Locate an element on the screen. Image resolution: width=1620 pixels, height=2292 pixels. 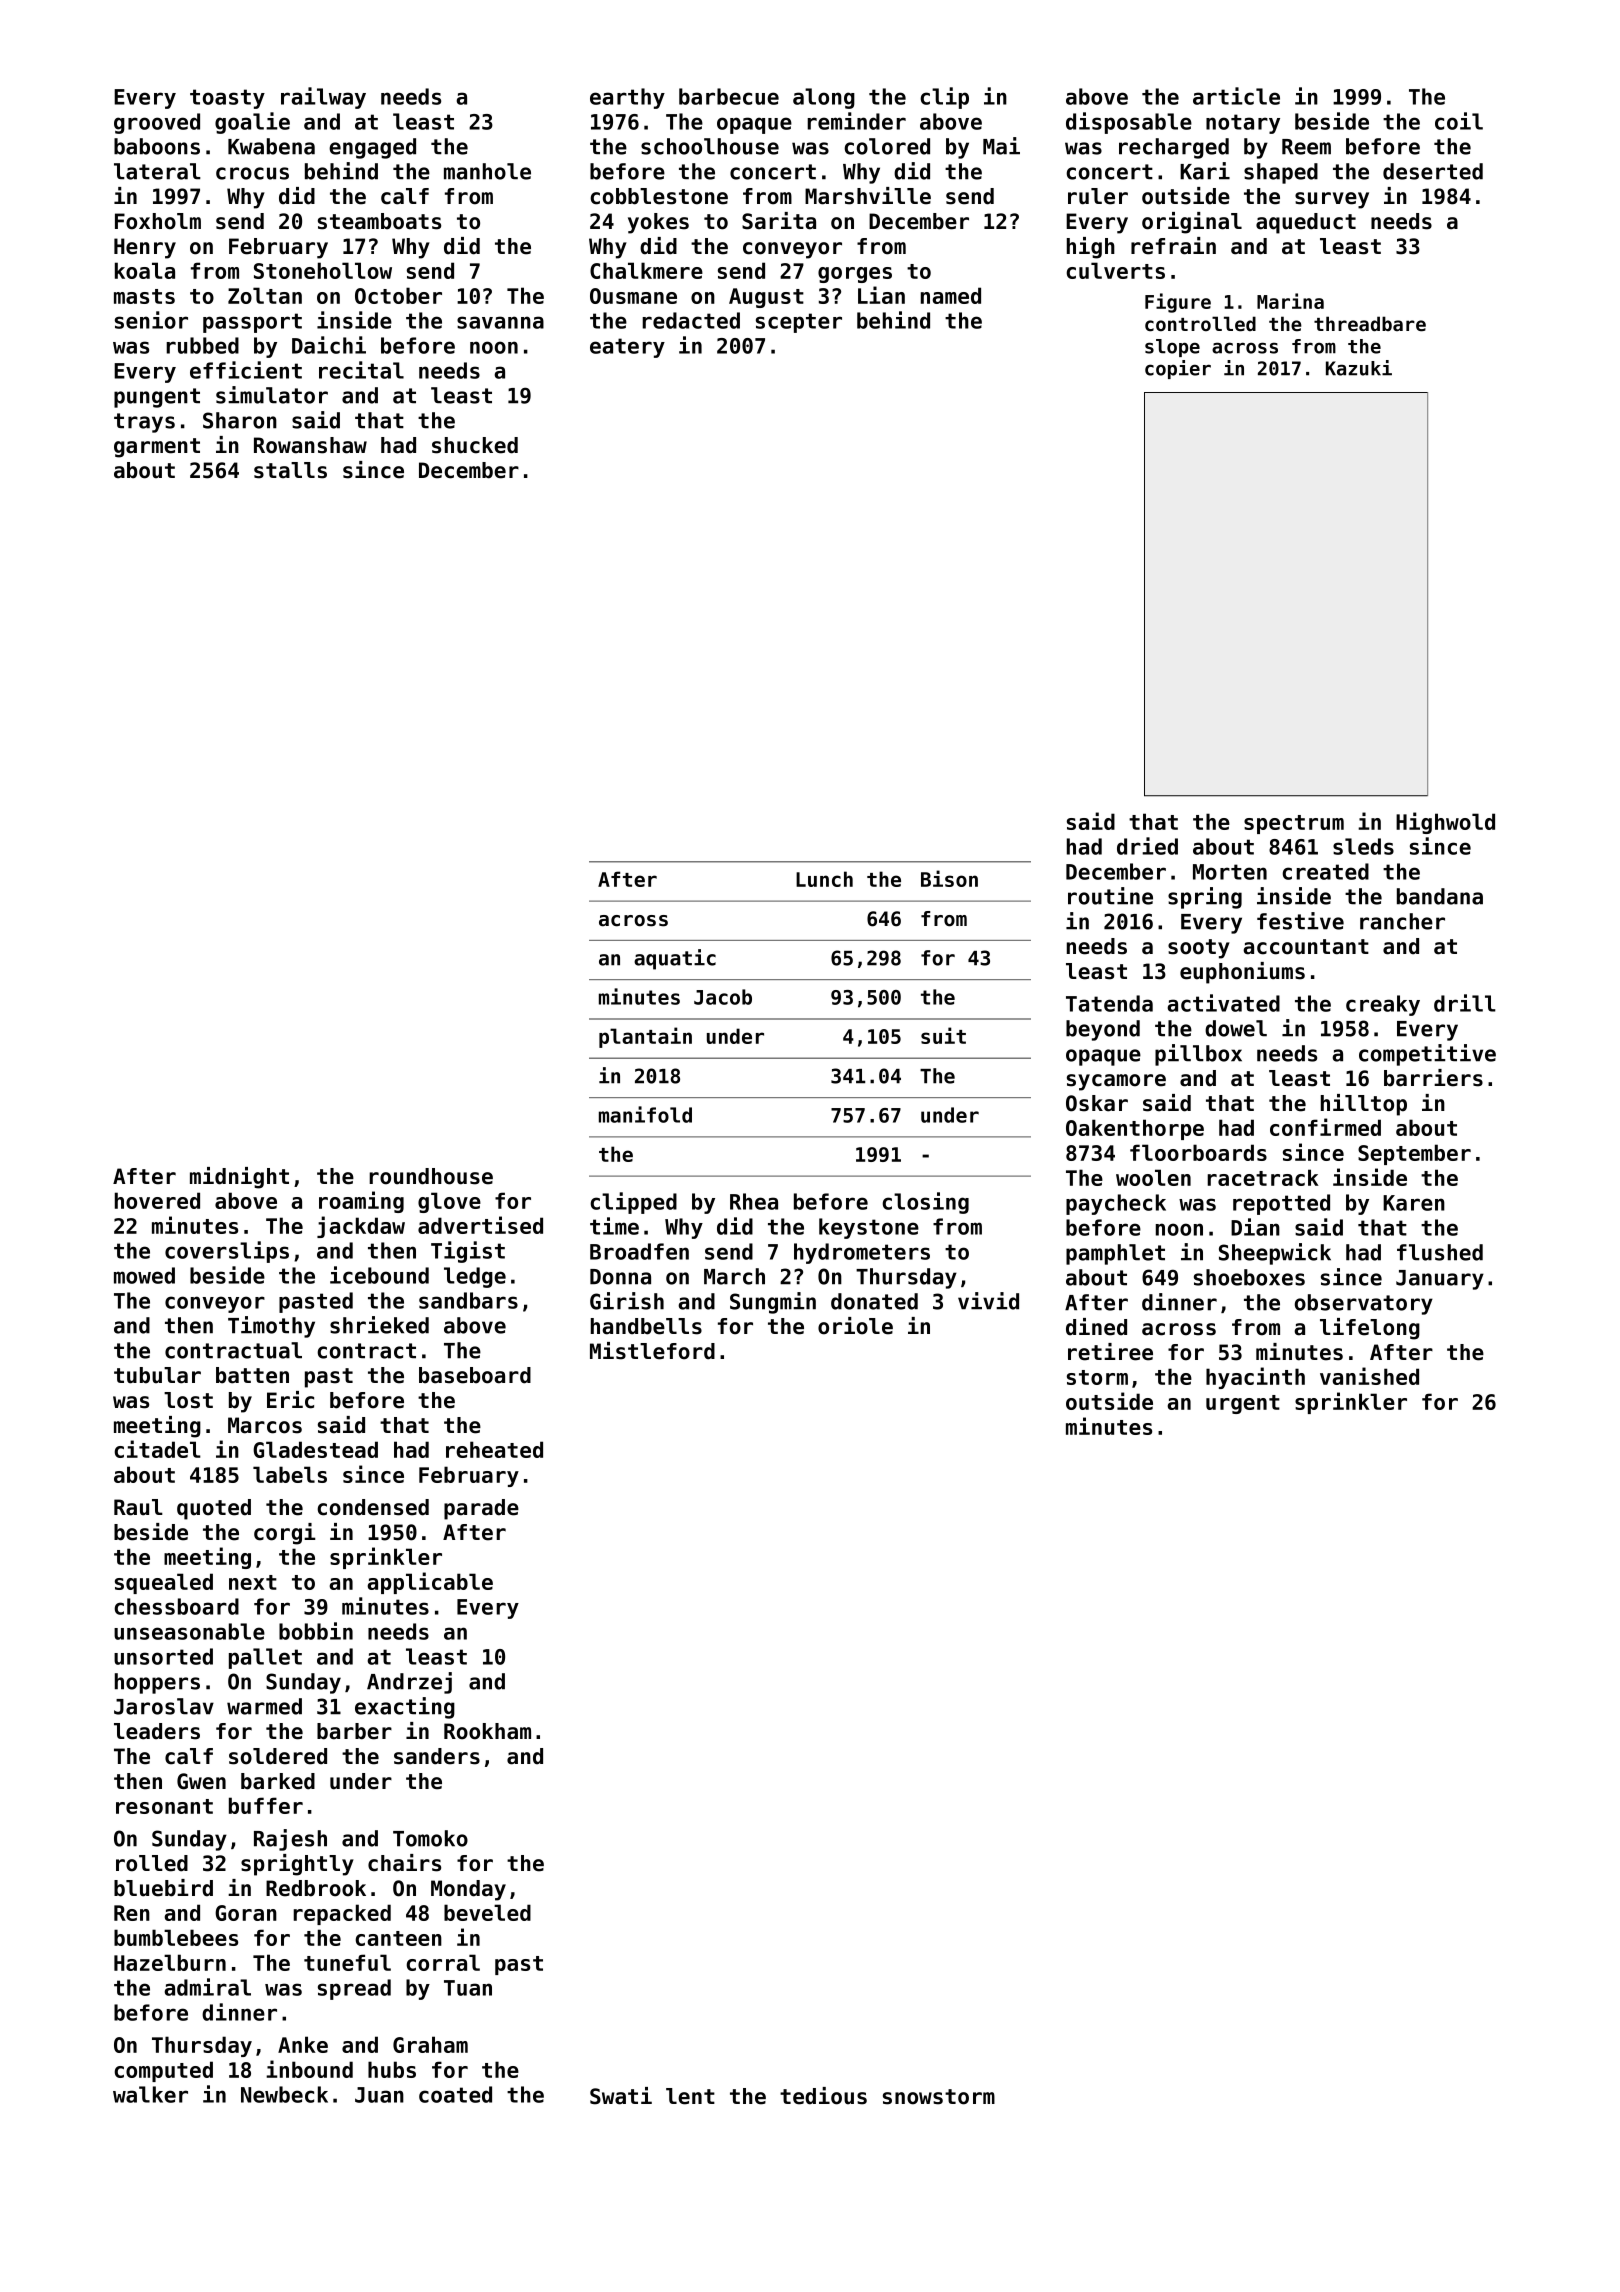
Lian is located at coordinates (881, 295).
